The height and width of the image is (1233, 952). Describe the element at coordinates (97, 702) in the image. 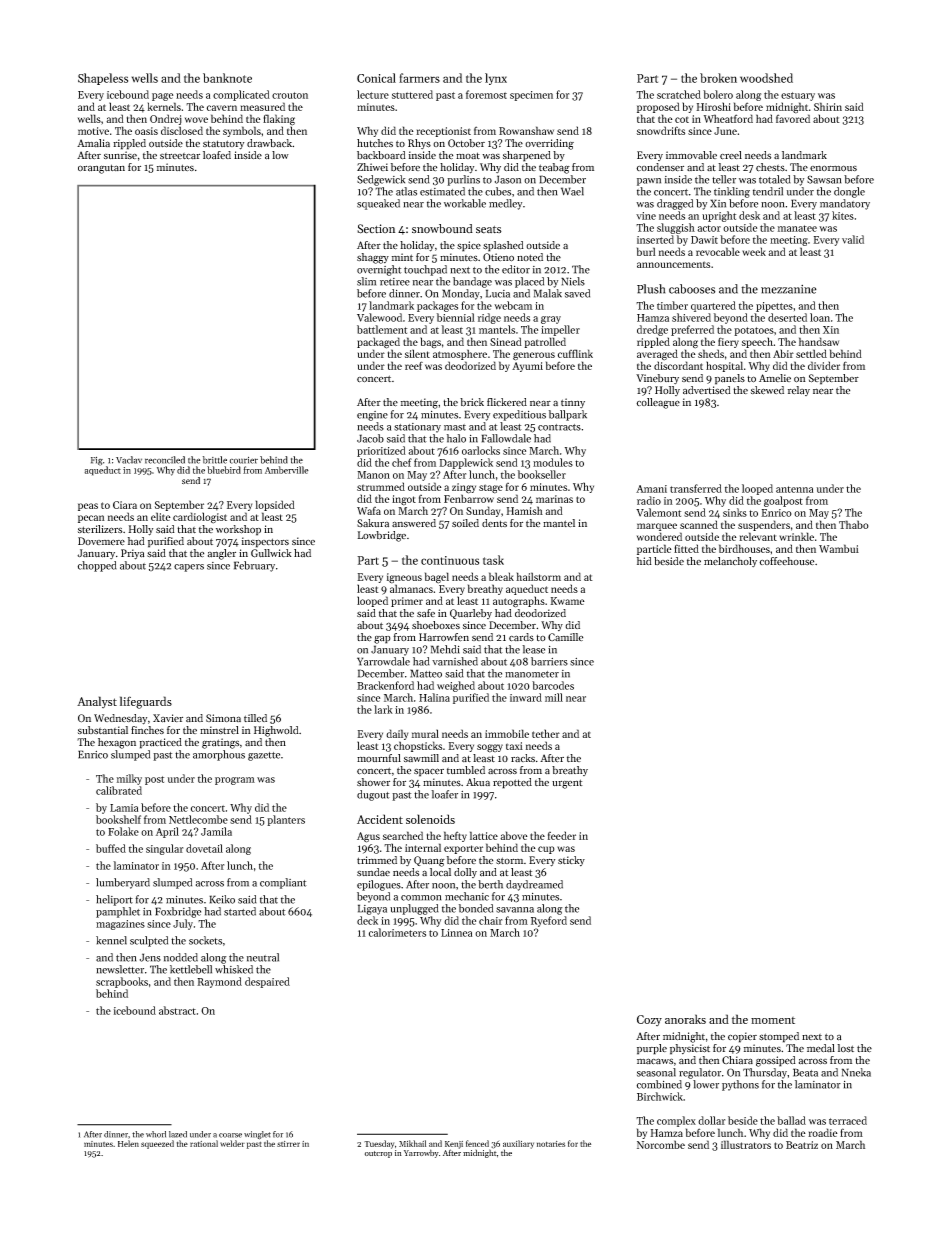

I see `Analyst` at that location.
